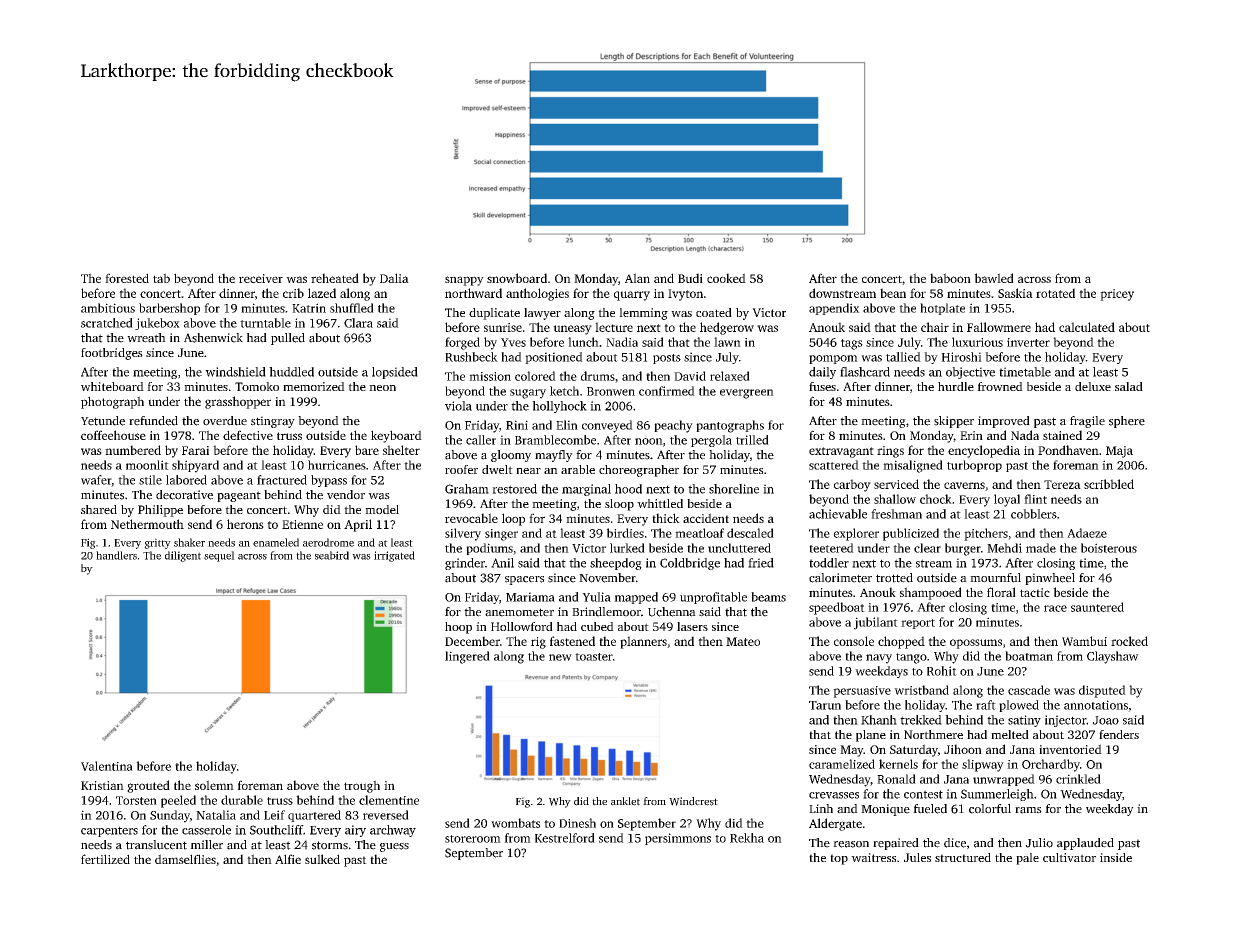 This document has width=1233, height=952. What do you see at coordinates (214, 785) in the document?
I see `solemn` at bounding box center [214, 785].
